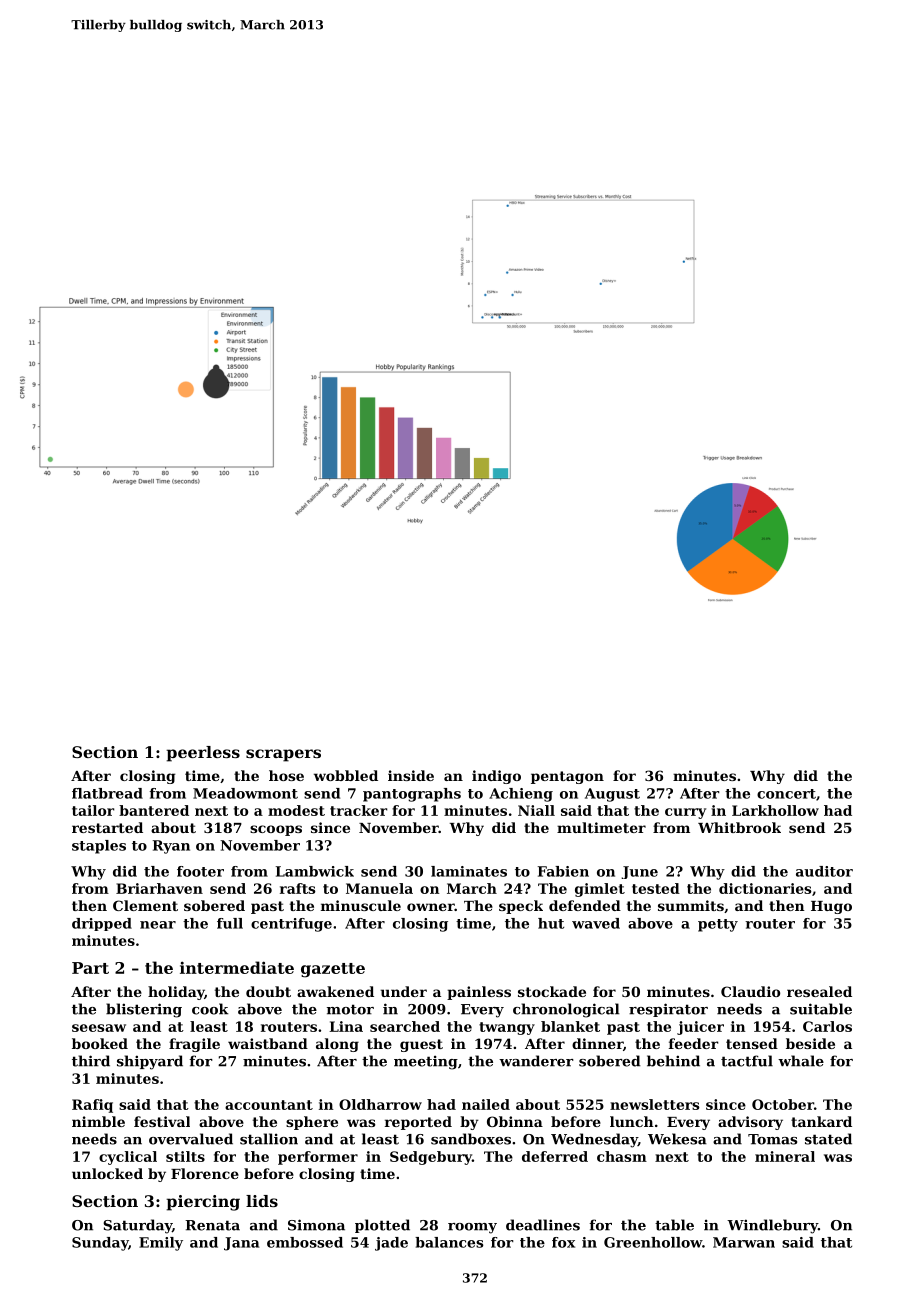 Image resolution: width=924 pixels, height=1308 pixels. Describe the element at coordinates (150, 1062) in the page. I see `shipyard` at that location.
